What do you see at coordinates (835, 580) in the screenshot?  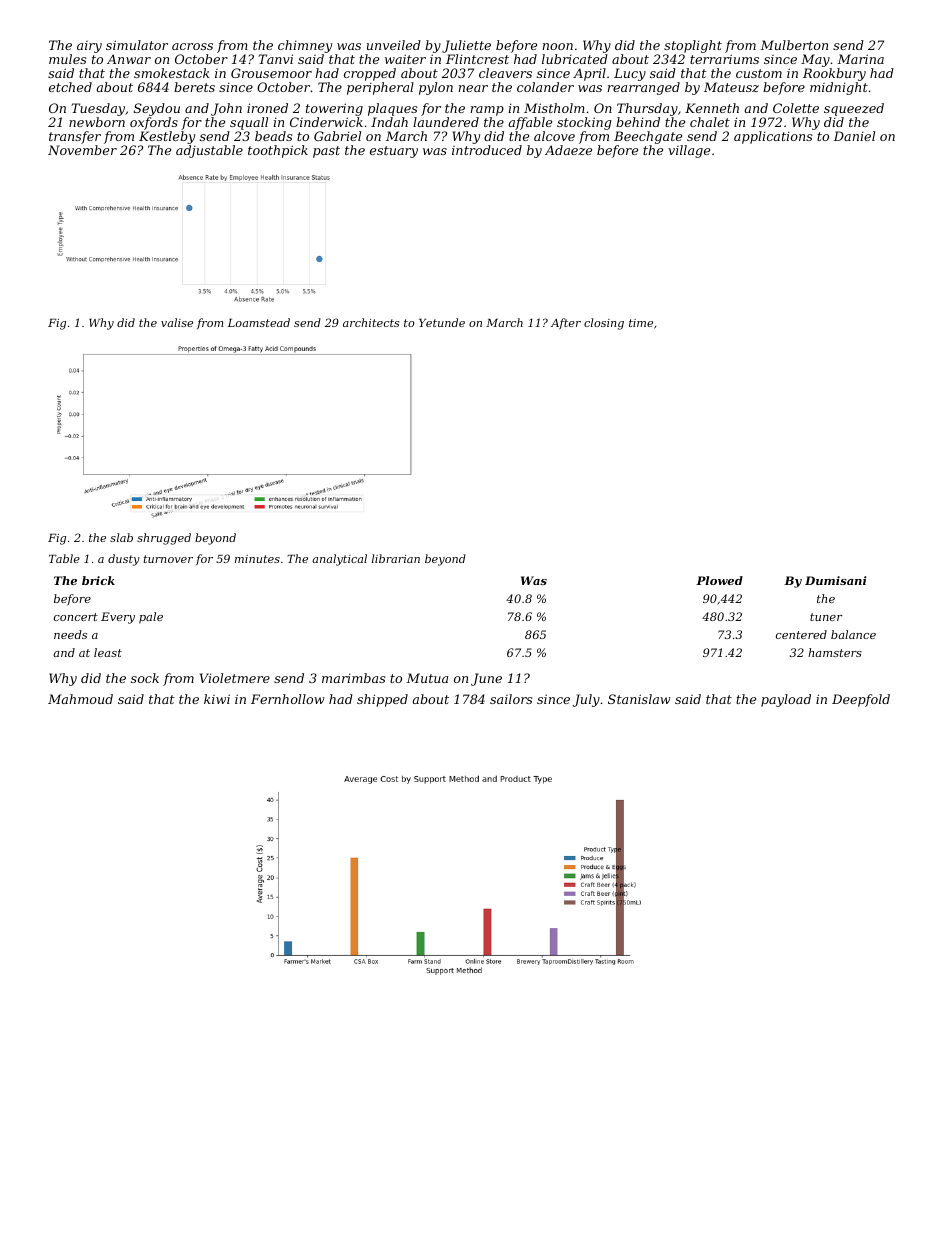 I see `Dumisani` at bounding box center [835, 580].
